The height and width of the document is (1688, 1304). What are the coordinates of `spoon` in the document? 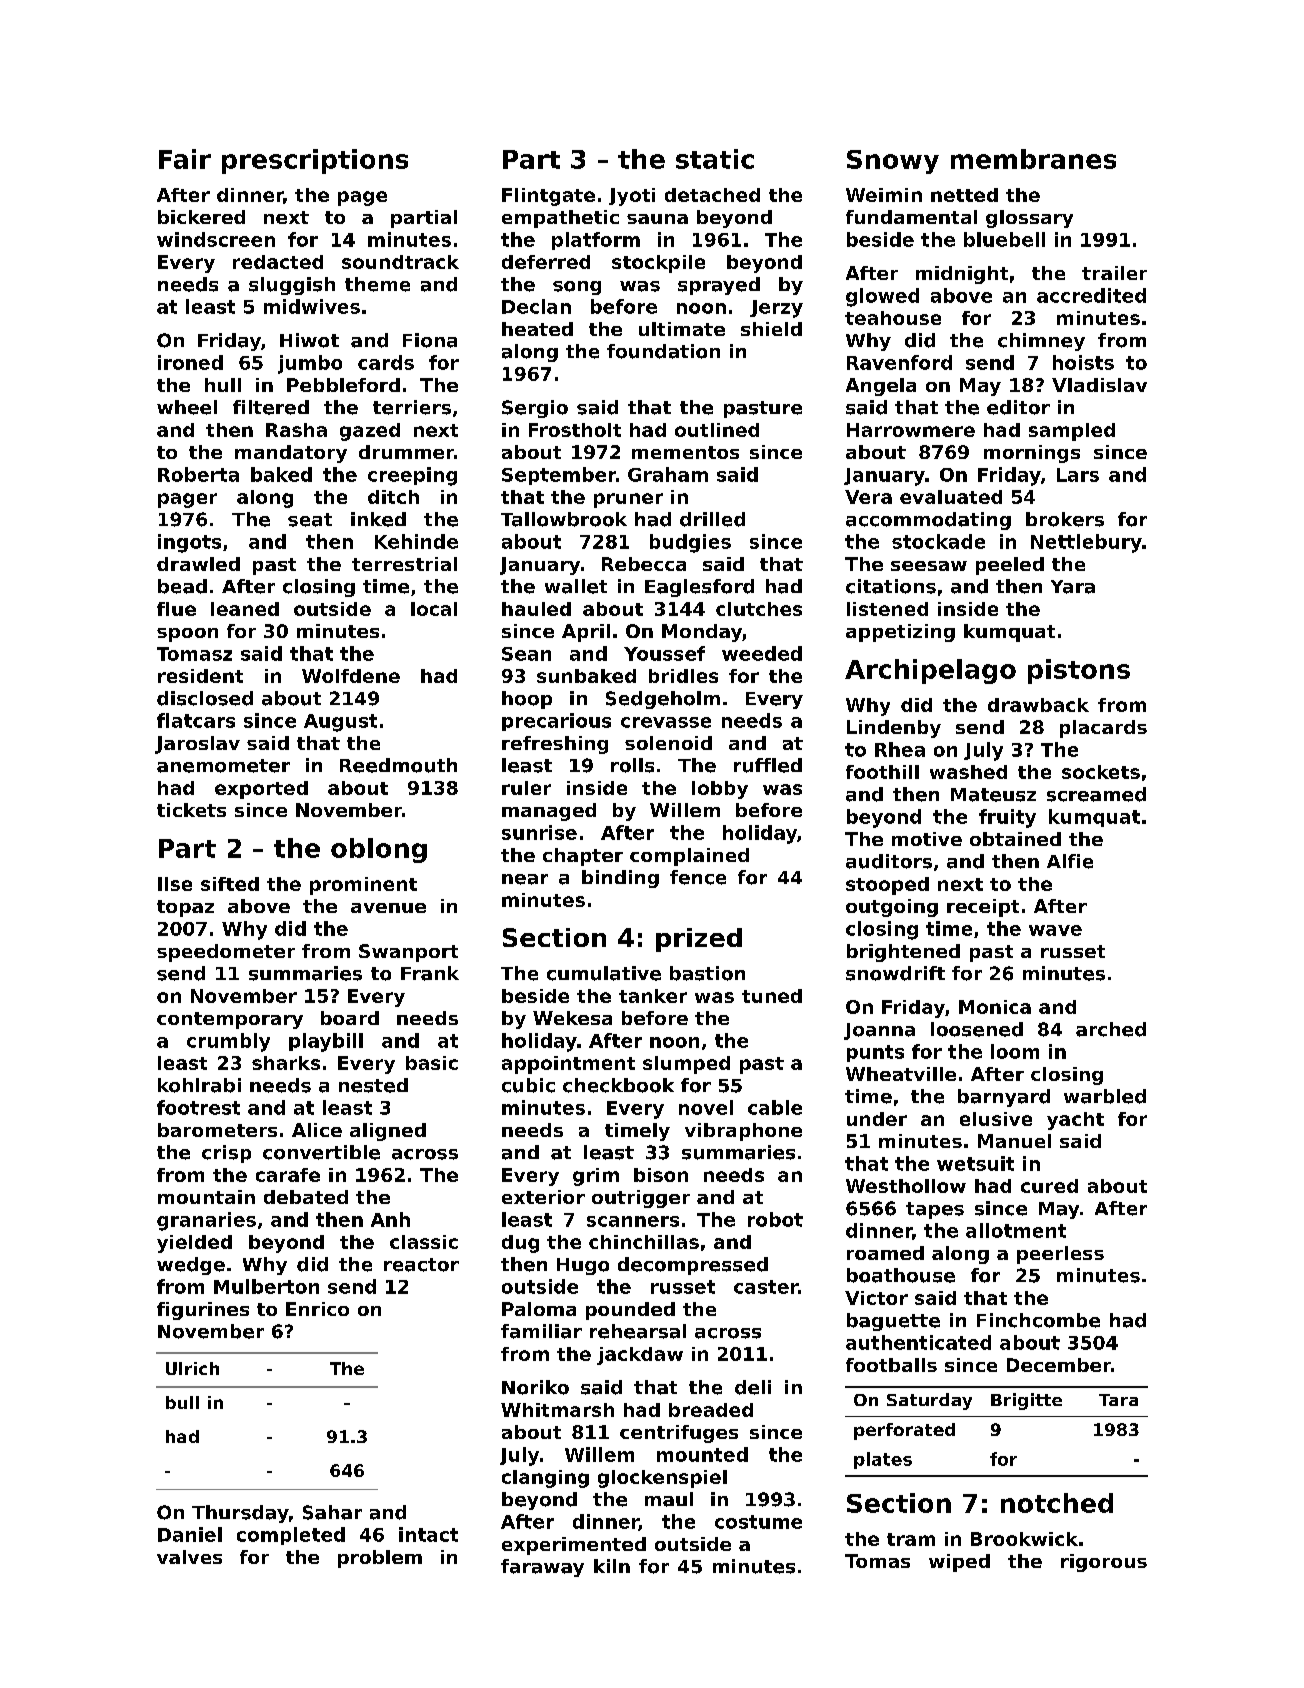 It's located at (187, 635).
